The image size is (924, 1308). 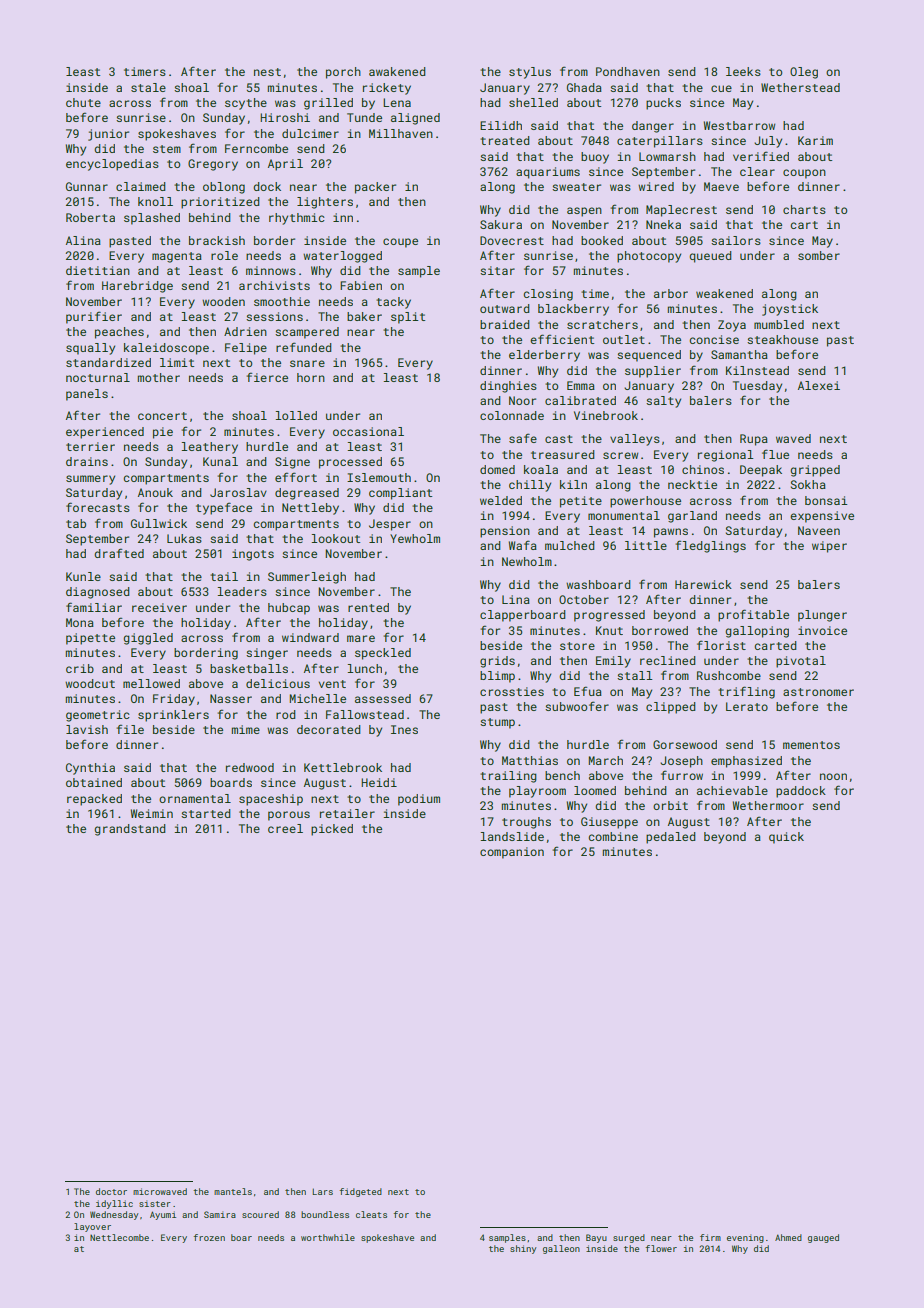 What do you see at coordinates (629, 1238) in the screenshot?
I see `surged` at bounding box center [629, 1238].
